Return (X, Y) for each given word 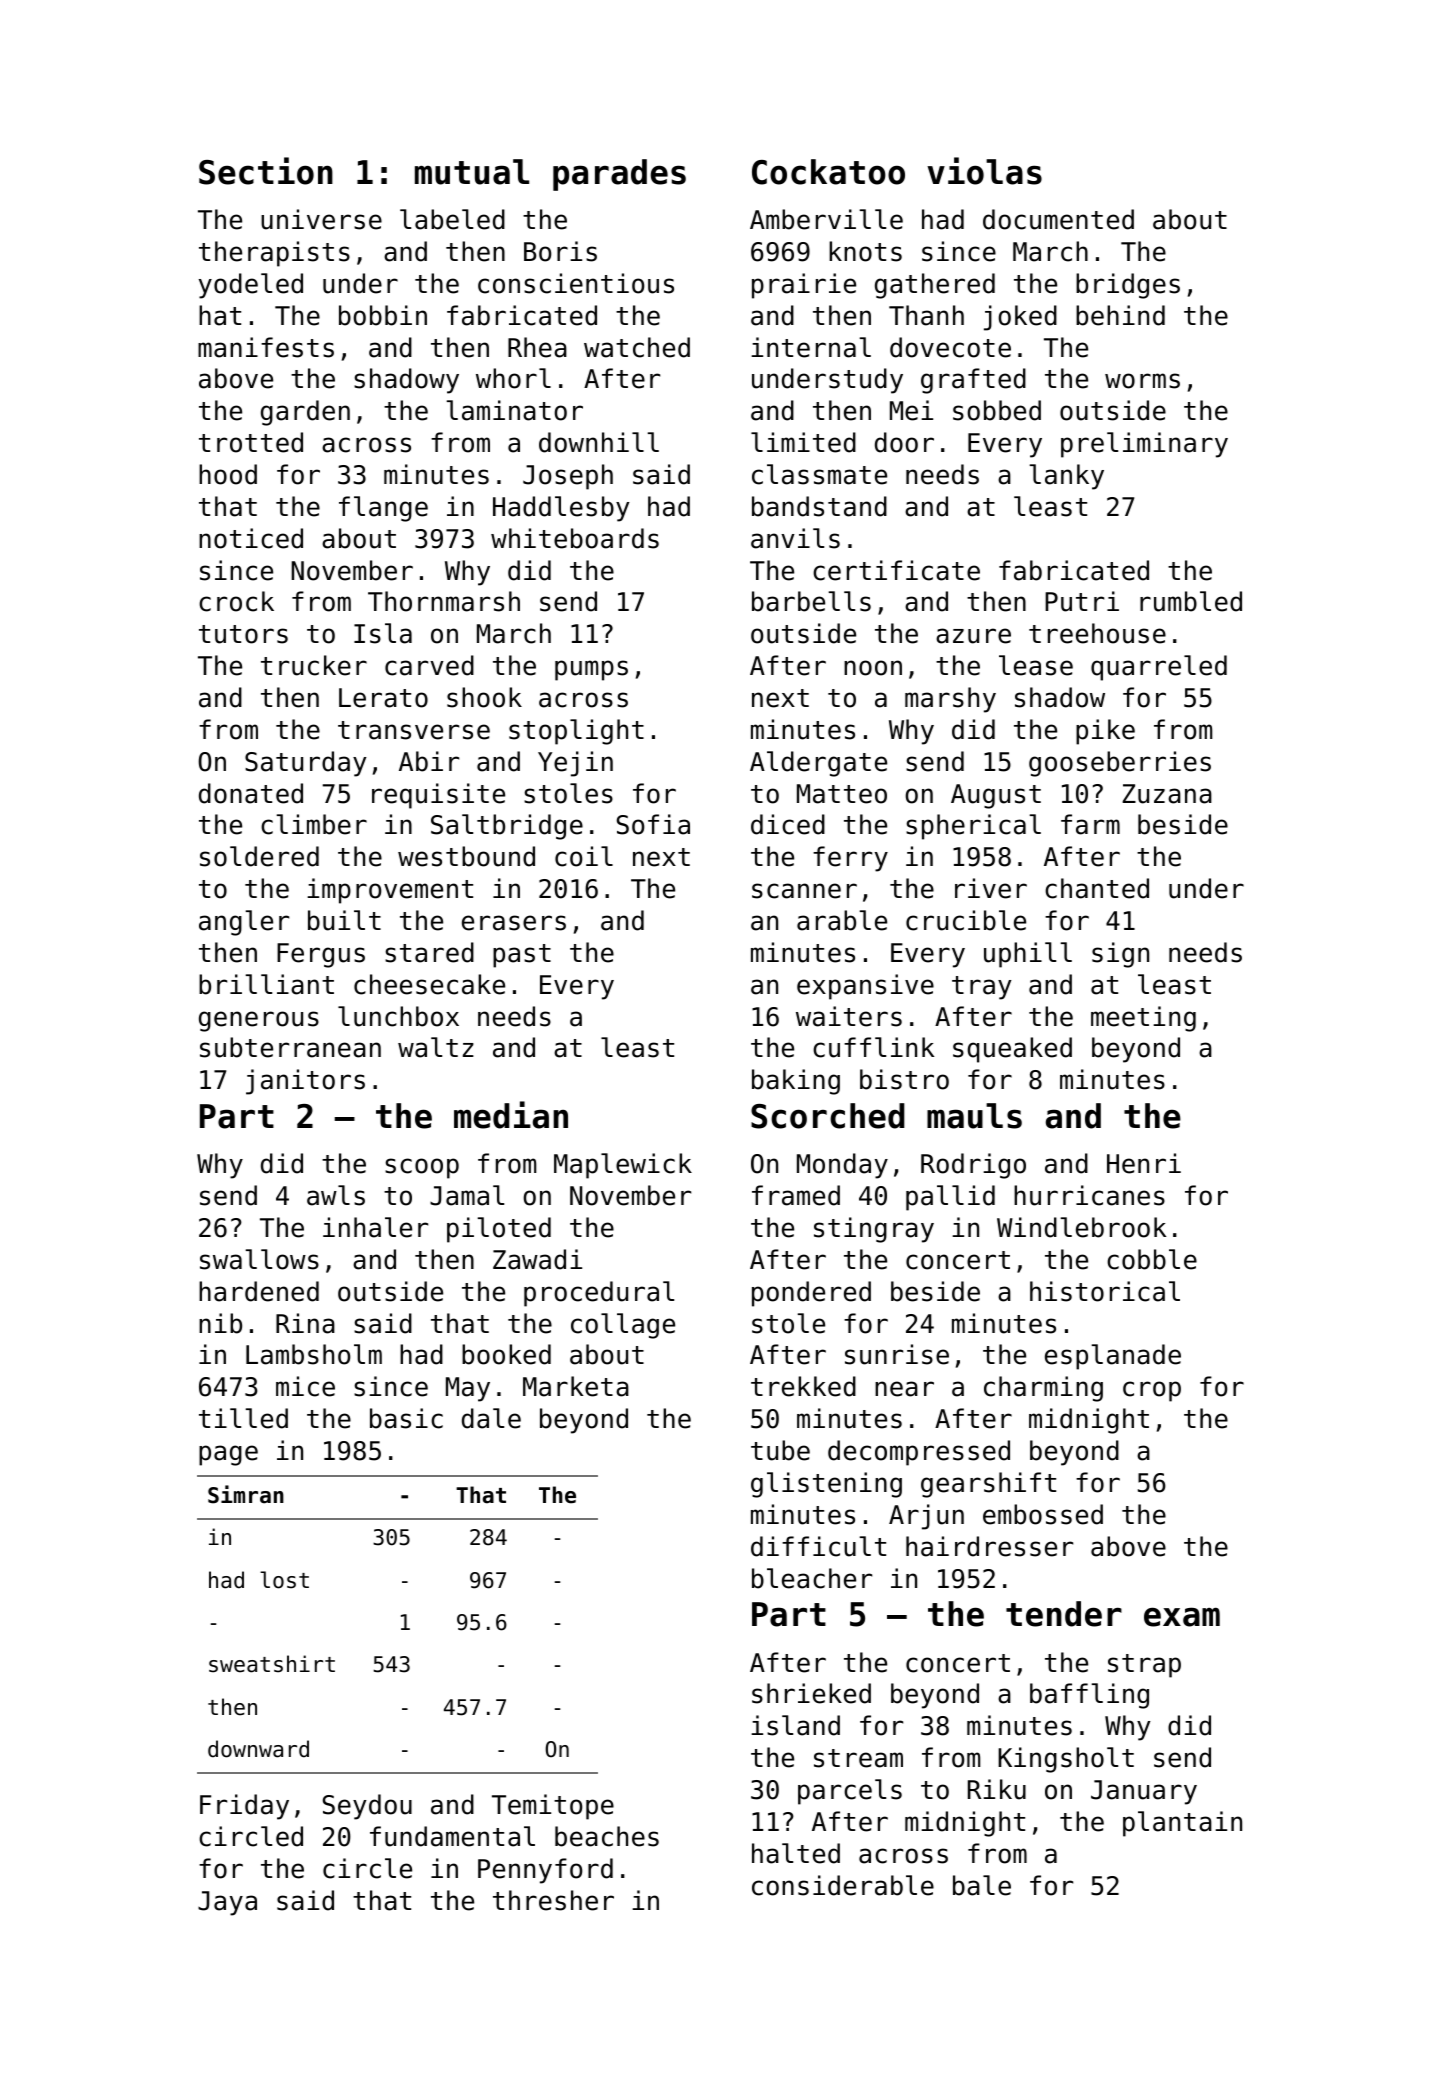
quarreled (1159, 668)
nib (220, 1323)
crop (1152, 1391)
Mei (911, 410)
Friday (244, 1807)
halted (796, 1853)
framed (796, 1195)
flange (383, 509)
